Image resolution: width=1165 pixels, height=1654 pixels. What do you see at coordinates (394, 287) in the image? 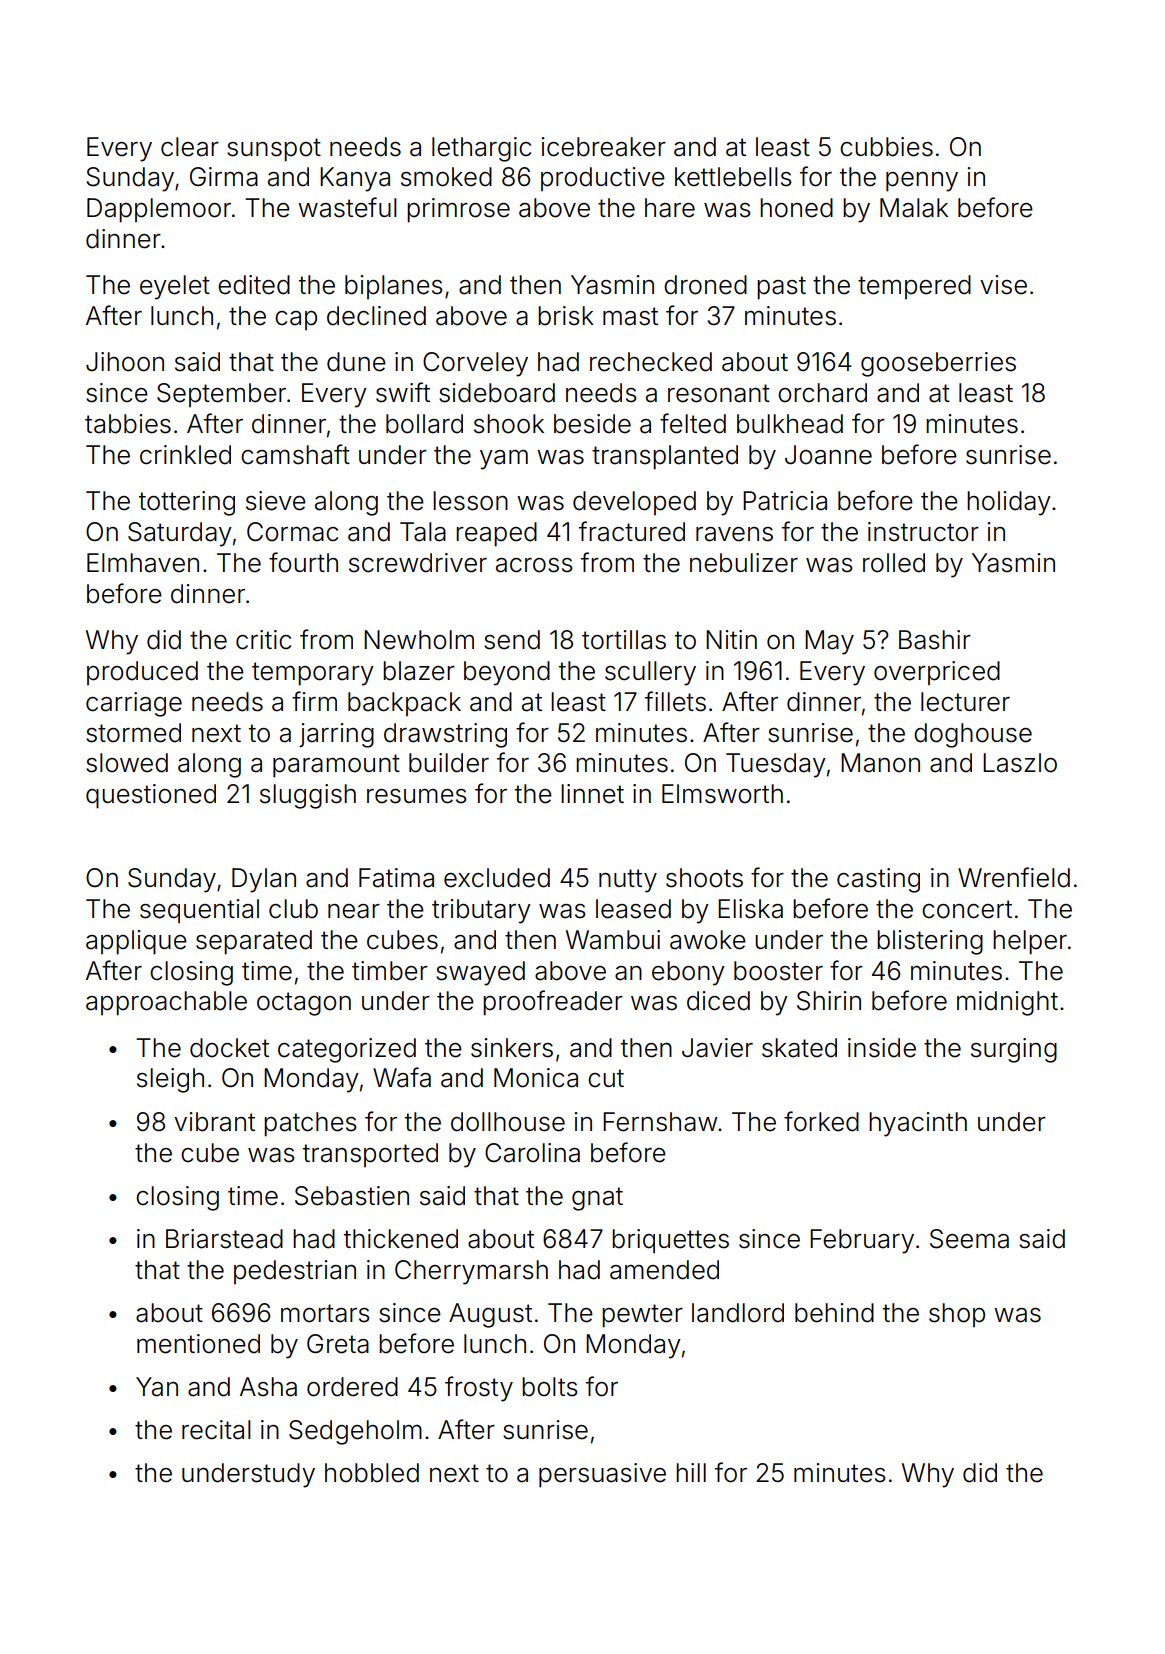
I see `biplanes` at bounding box center [394, 287].
